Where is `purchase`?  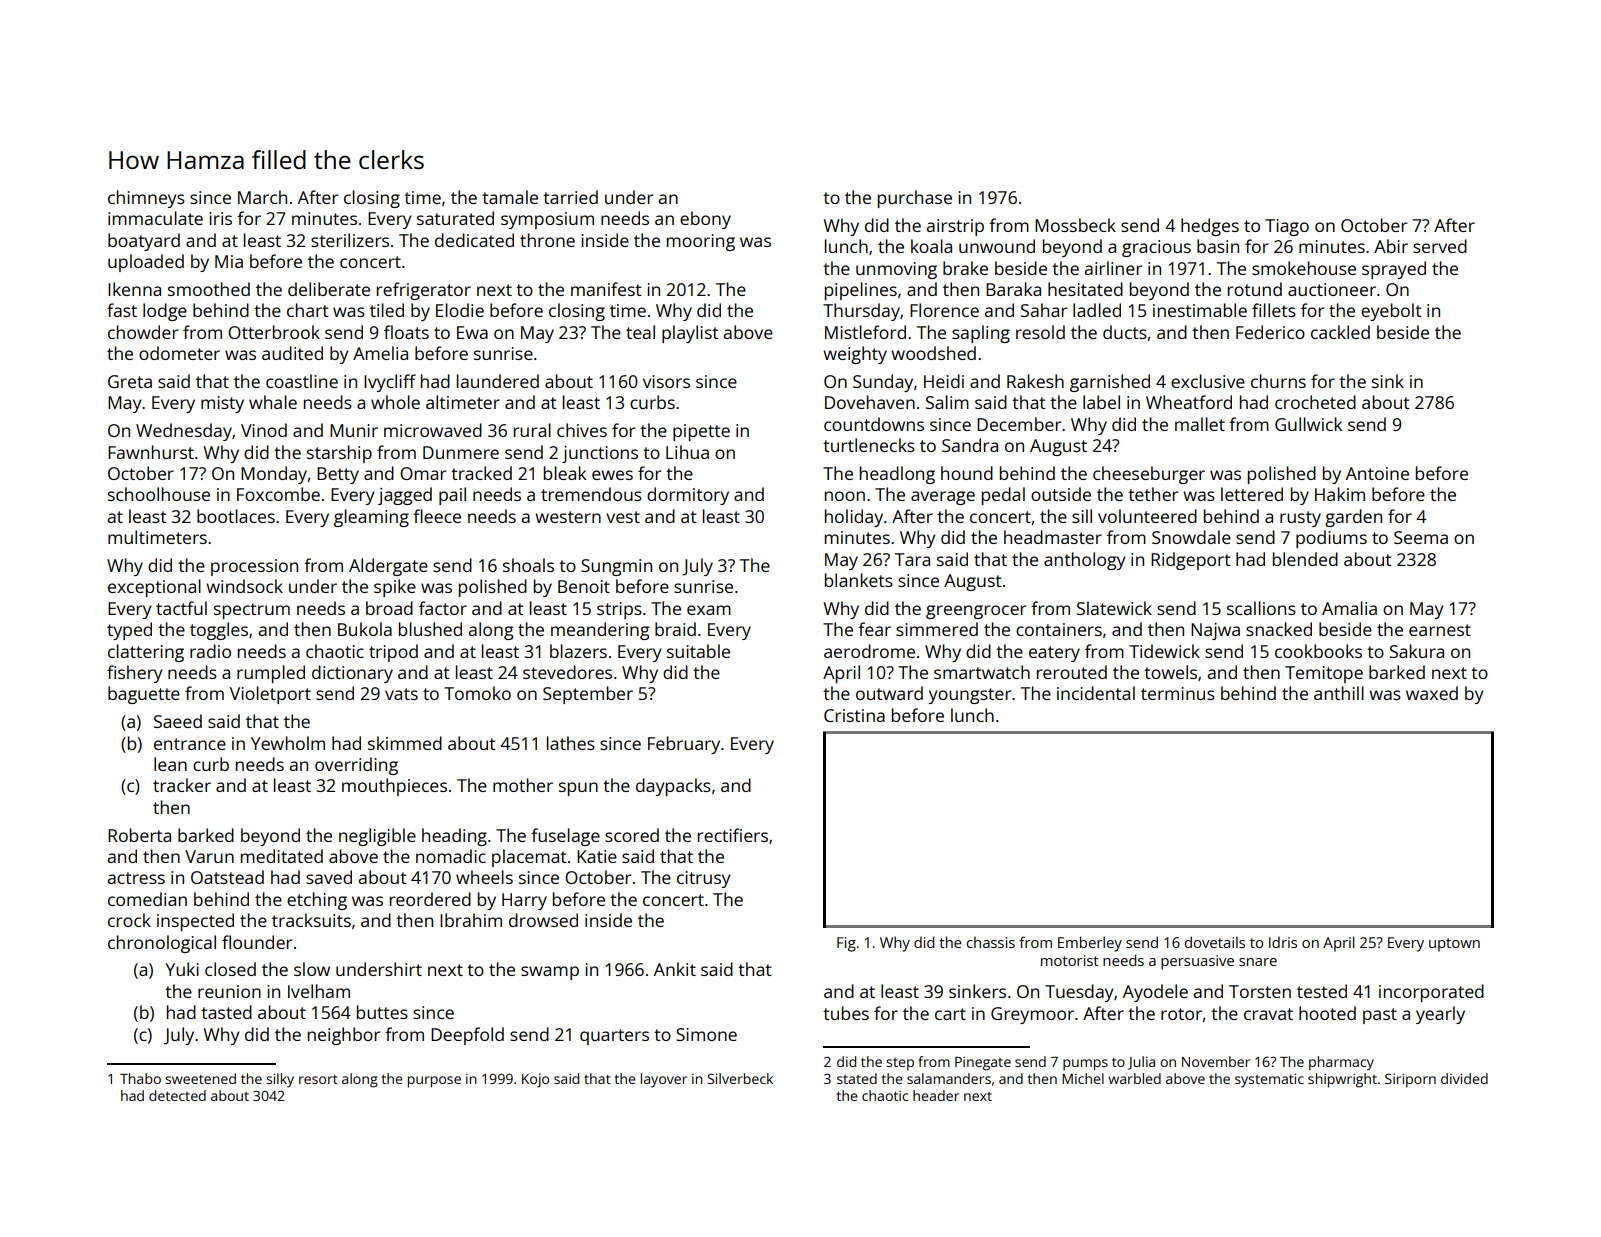 purchase is located at coordinates (915, 199).
